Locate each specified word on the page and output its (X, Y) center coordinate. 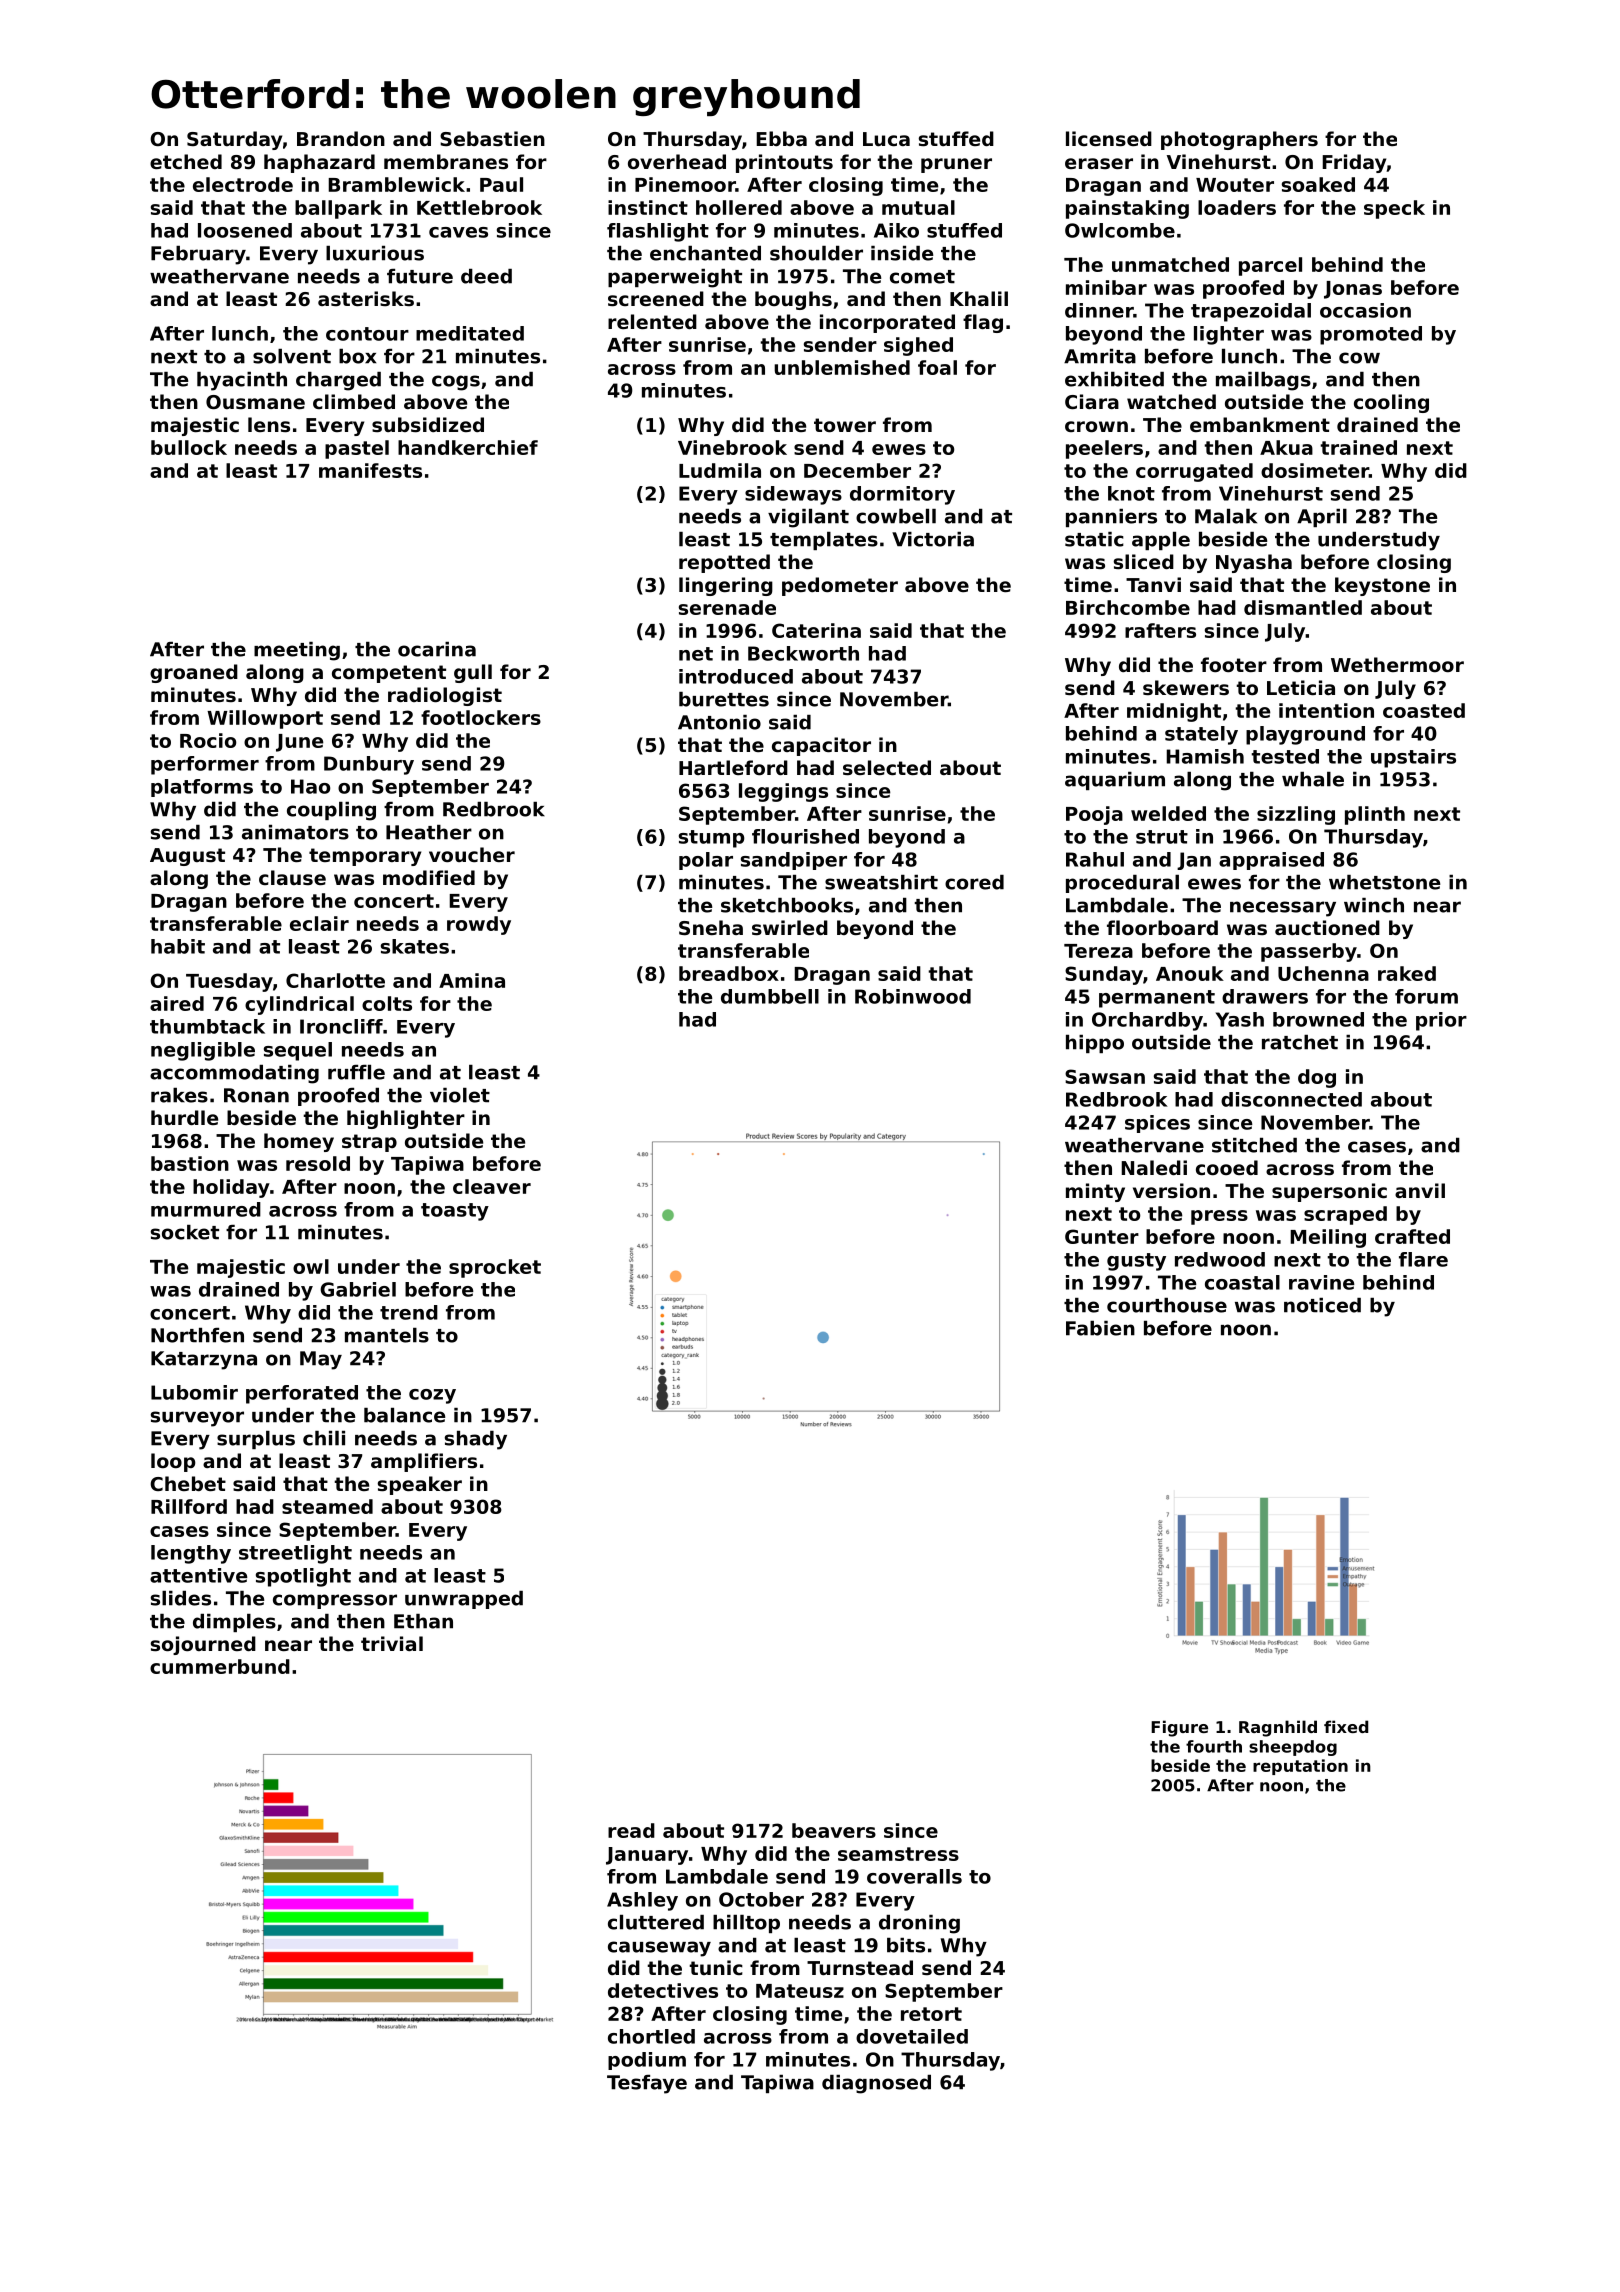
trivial (392, 1643)
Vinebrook (732, 447)
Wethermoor (1397, 664)
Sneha (711, 927)
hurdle (184, 1117)
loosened (245, 230)
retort (931, 2014)
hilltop (746, 1924)
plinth (1375, 815)
